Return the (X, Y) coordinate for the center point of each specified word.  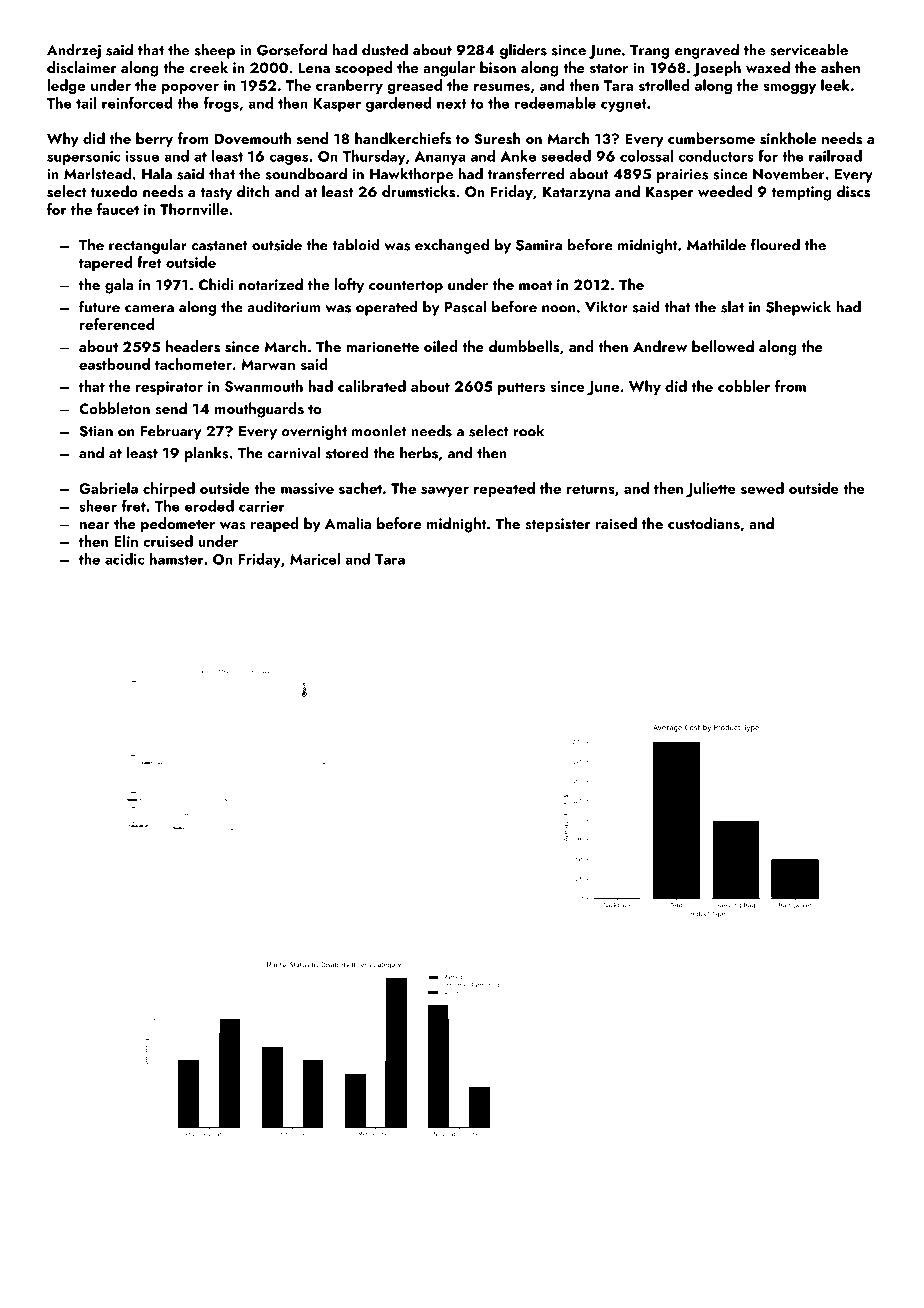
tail (86, 103)
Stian (96, 431)
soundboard (306, 173)
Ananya (440, 158)
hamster (177, 559)
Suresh (497, 138)
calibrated (372, 386)
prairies (682, 175)
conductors (716, 156)
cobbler (744, 386)
